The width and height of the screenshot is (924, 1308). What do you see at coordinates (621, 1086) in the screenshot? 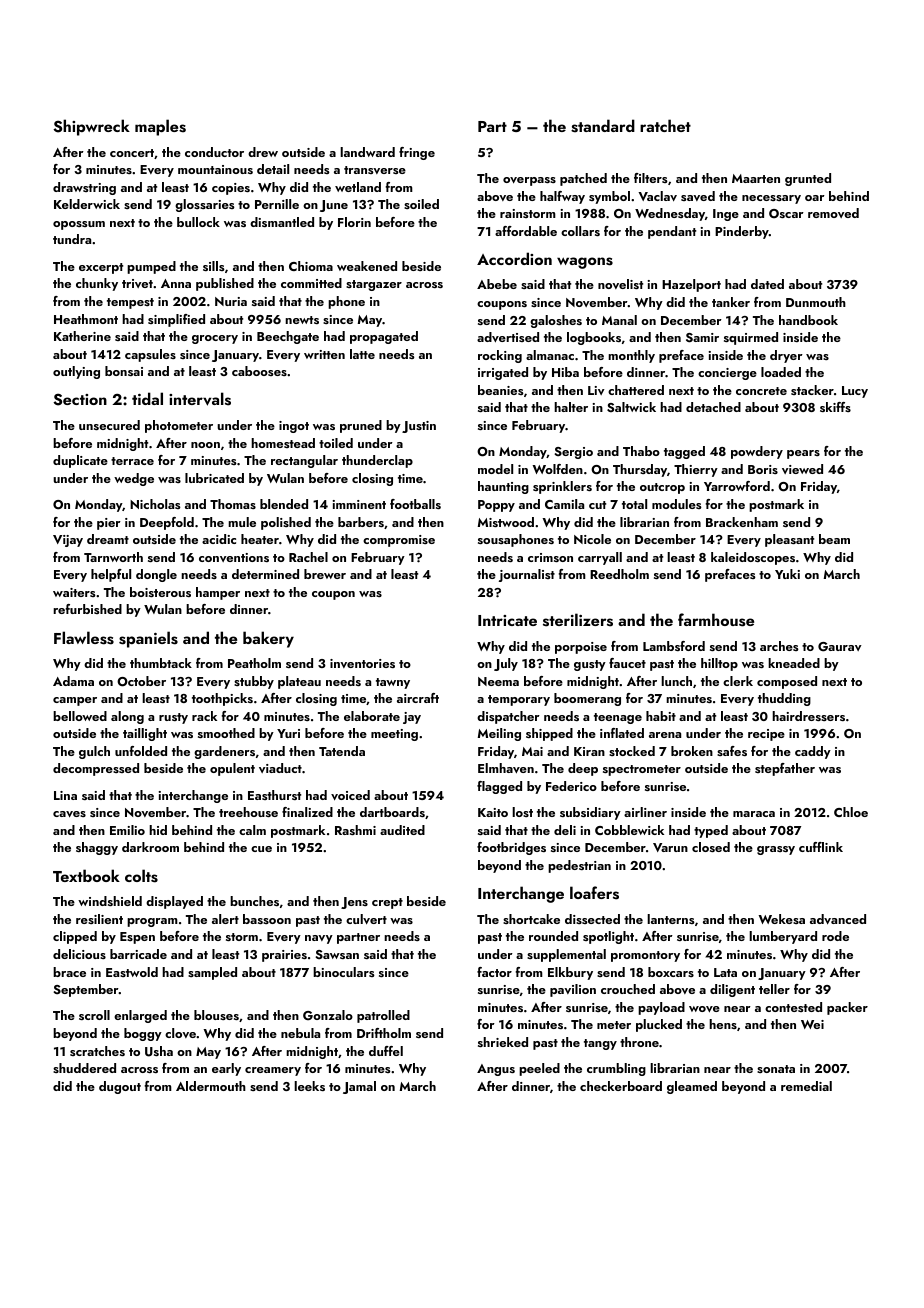
I see `checkerboard` at bounding box center [621, 1086].
